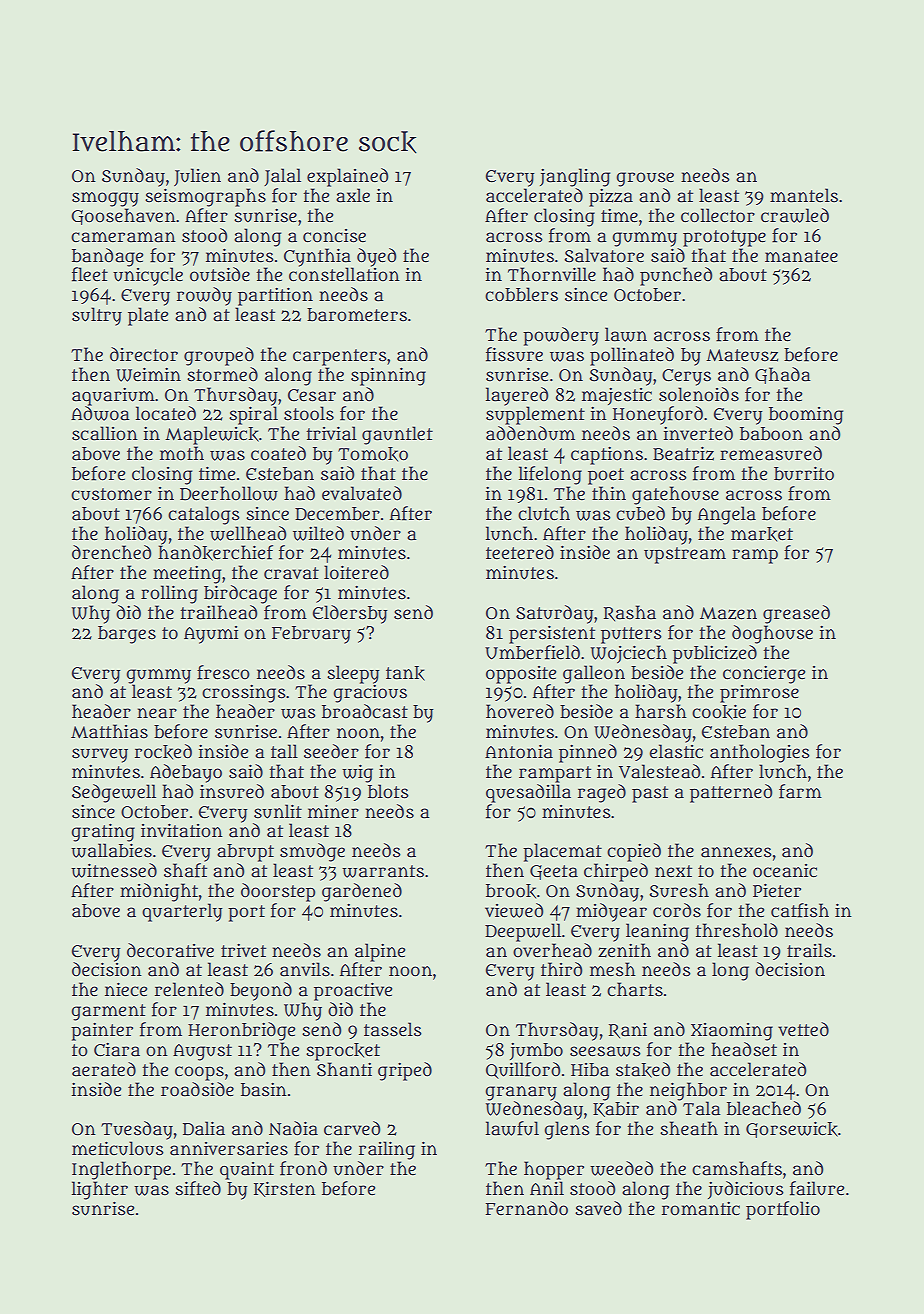  I want to click on rolling, so click(169, 594).
